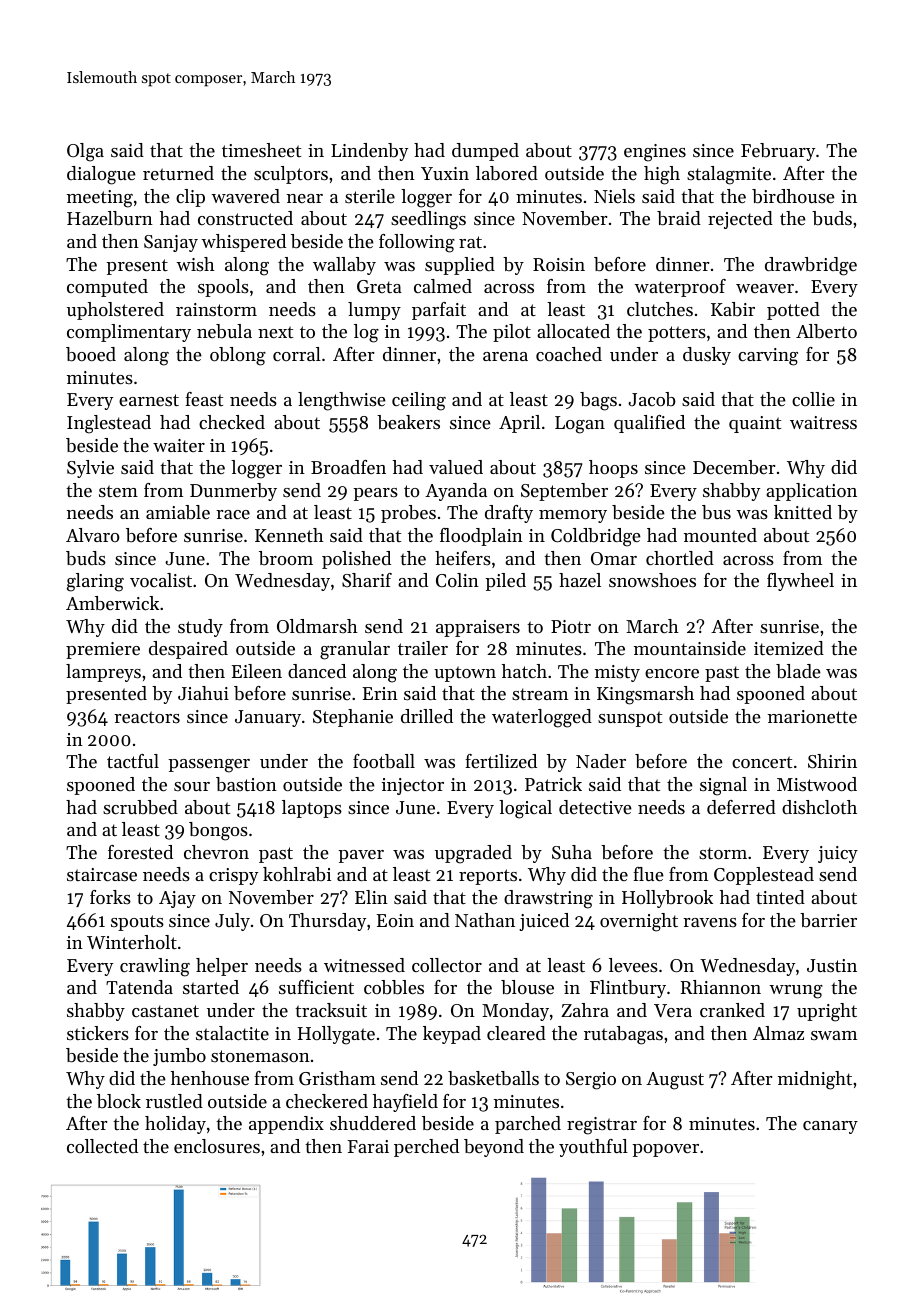  Describe the element at coordinates (161, 580) in the image. I see `vocalist` at that location.
